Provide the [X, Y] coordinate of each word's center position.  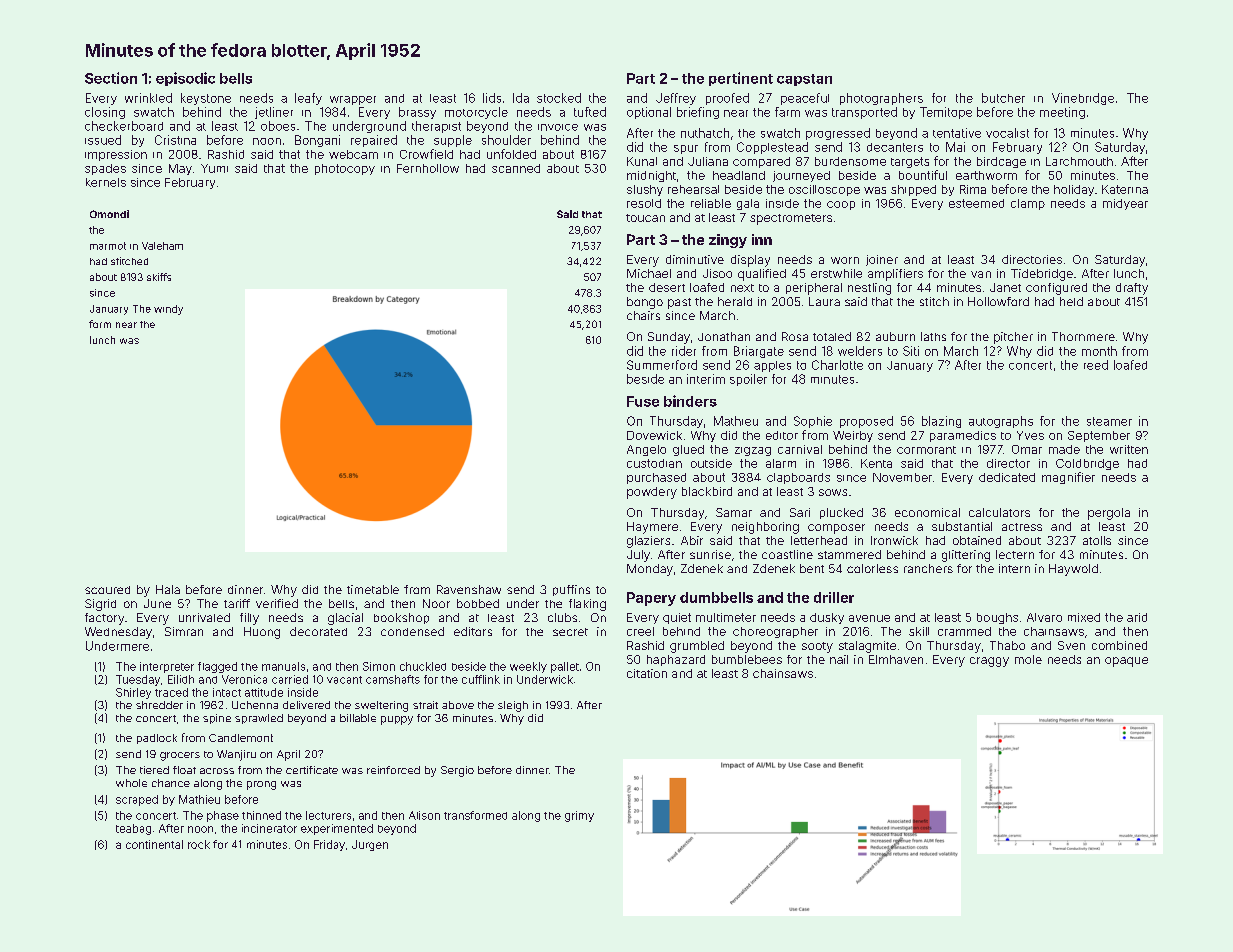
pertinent [741, 79]
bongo [645, 303]
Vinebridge [1083, 99]
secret [570, 632]
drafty [1132, 289]
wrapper [353, 100]
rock [199, 844]
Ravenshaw [469, 589]
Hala [168, 589]
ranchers [928, 568]
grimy [579, 816]
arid [1137, 617]
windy [168, 310]
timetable [373, 589]
